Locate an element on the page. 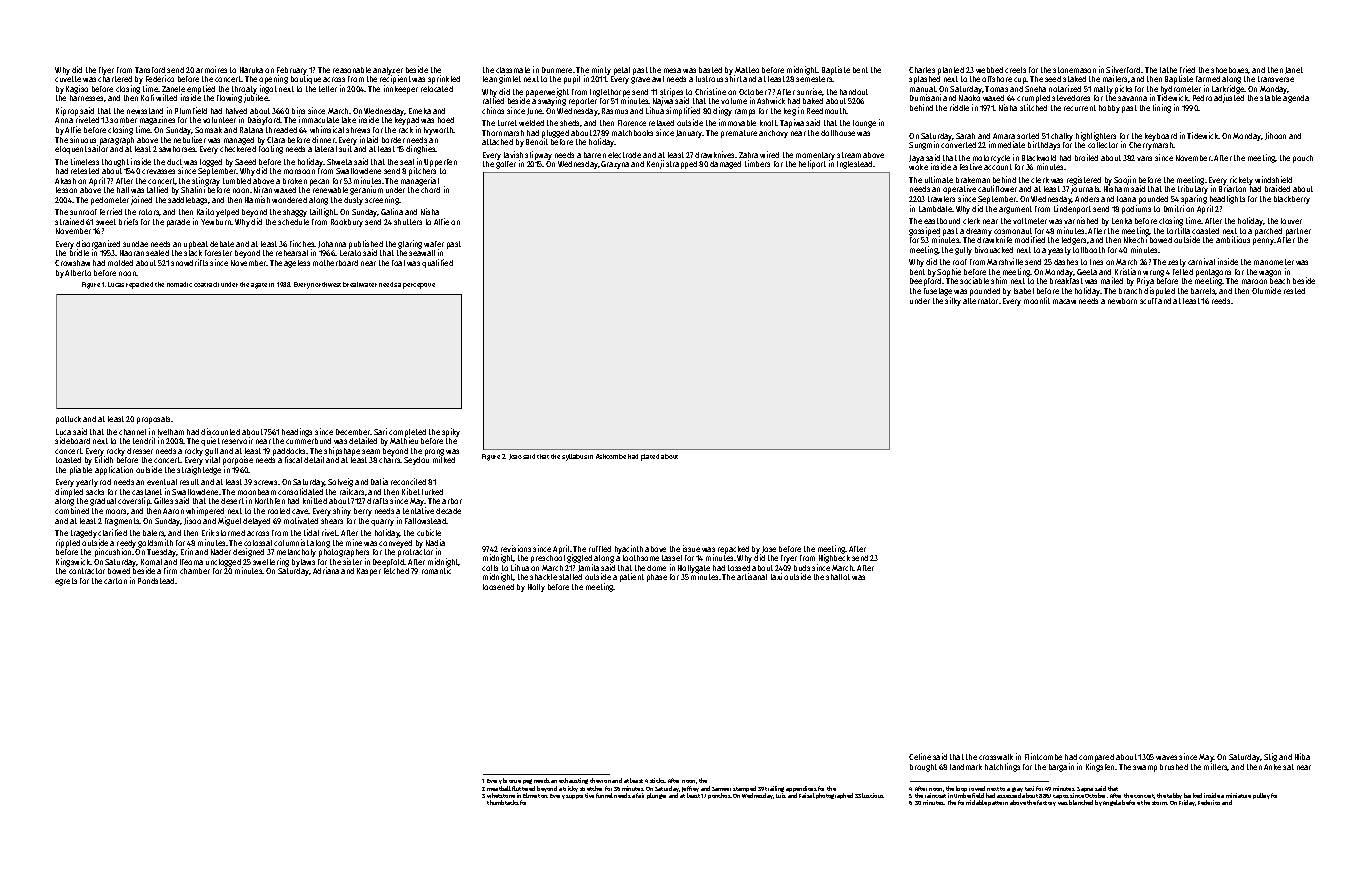 This page has height=887, width=1372. thumbtacks is located at coordinates (503, 802).
